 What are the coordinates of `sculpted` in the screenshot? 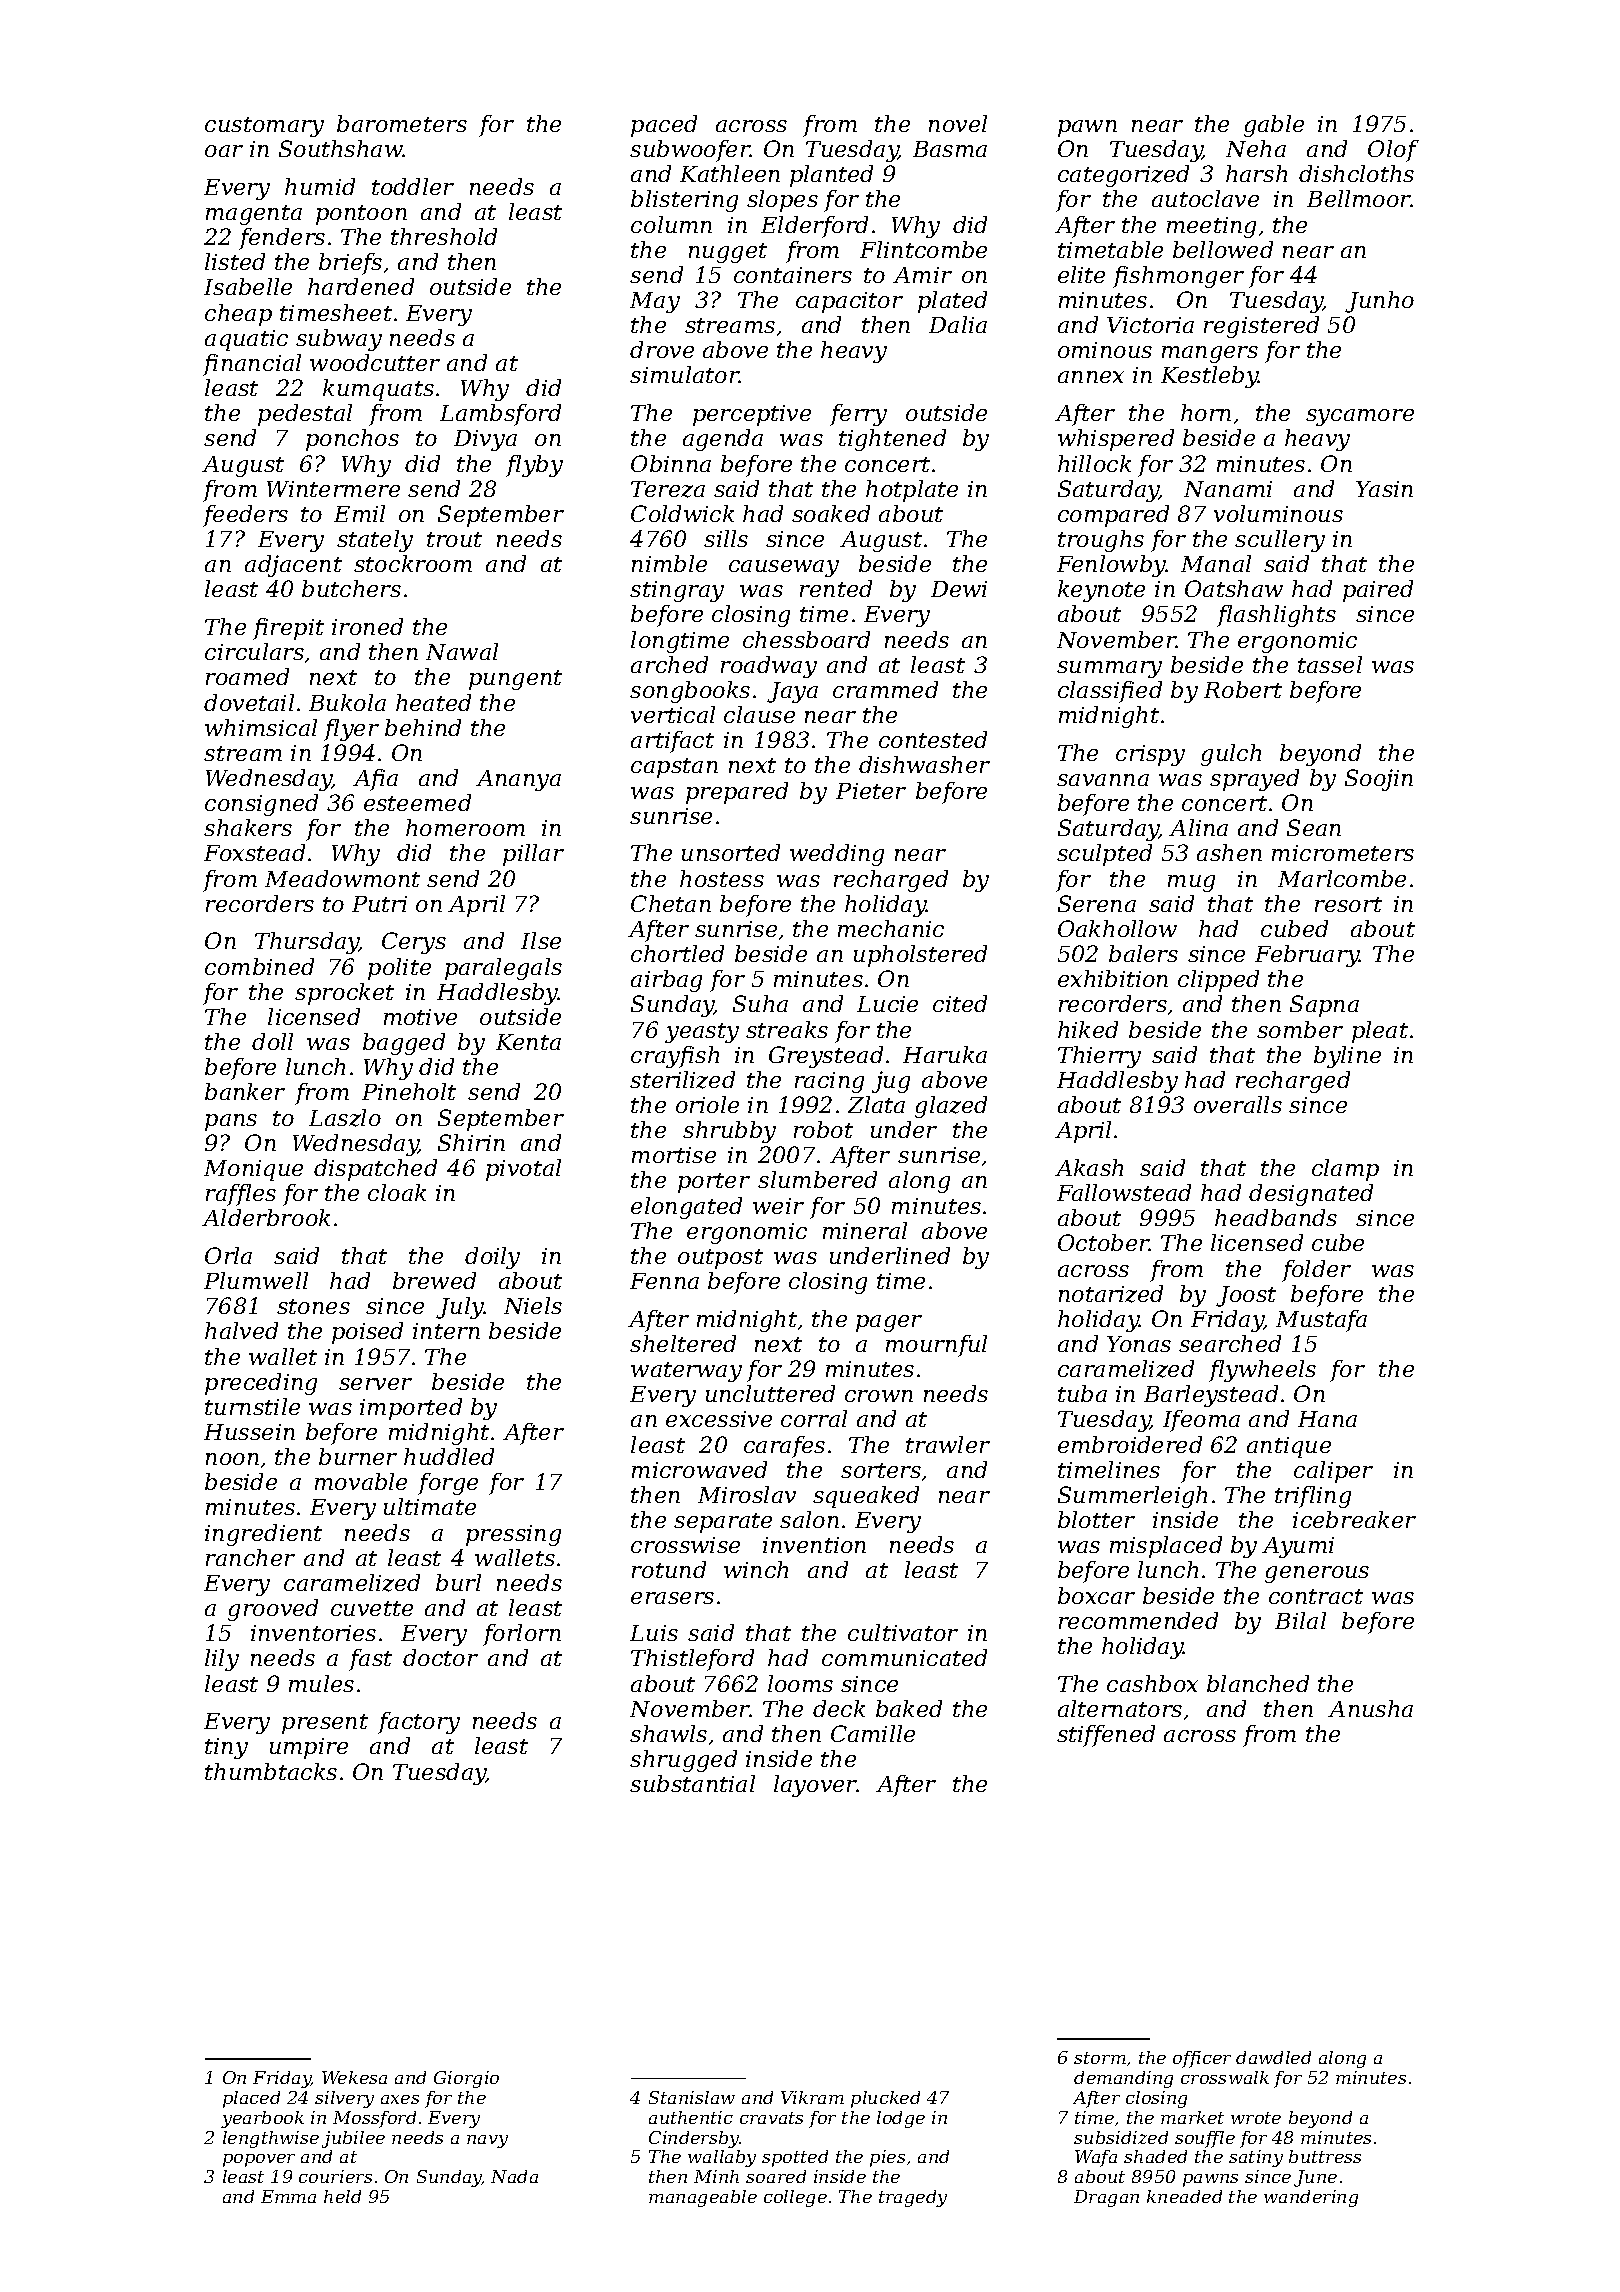 It's located at (1104, 855).
